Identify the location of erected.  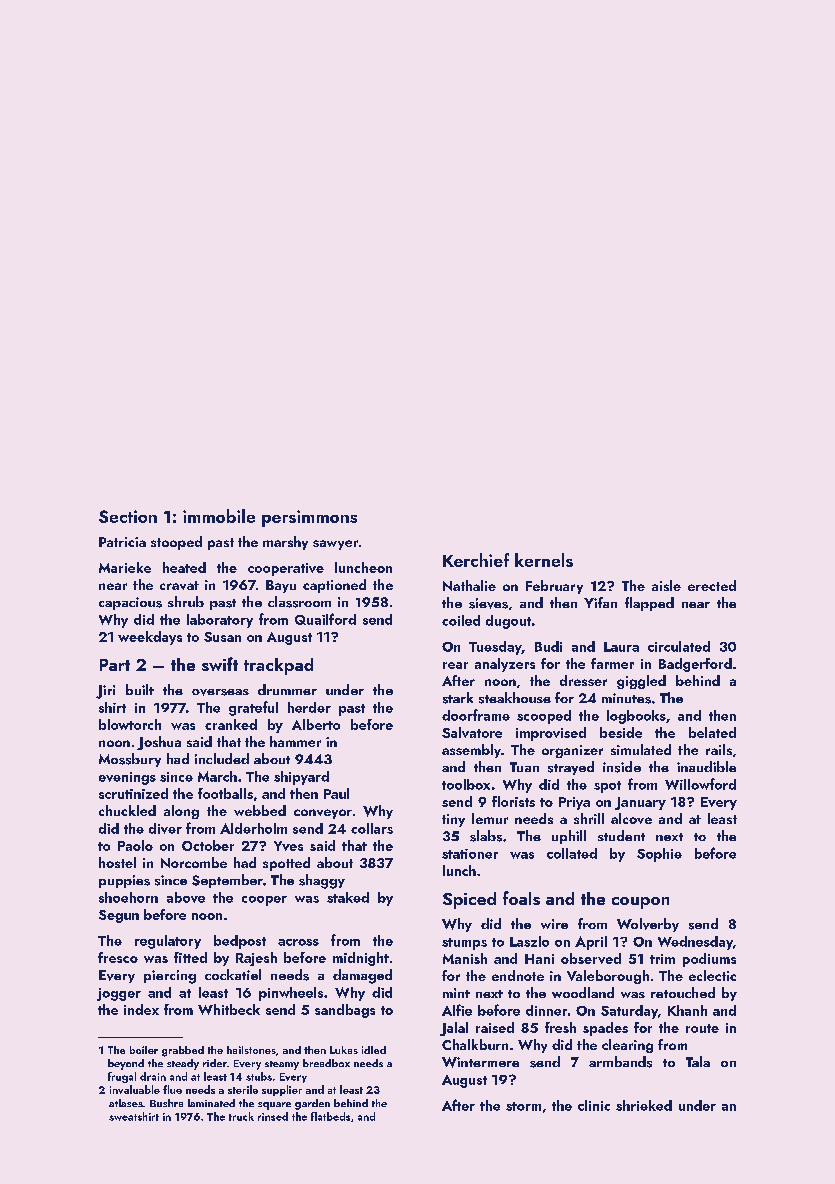
(712, 585).
